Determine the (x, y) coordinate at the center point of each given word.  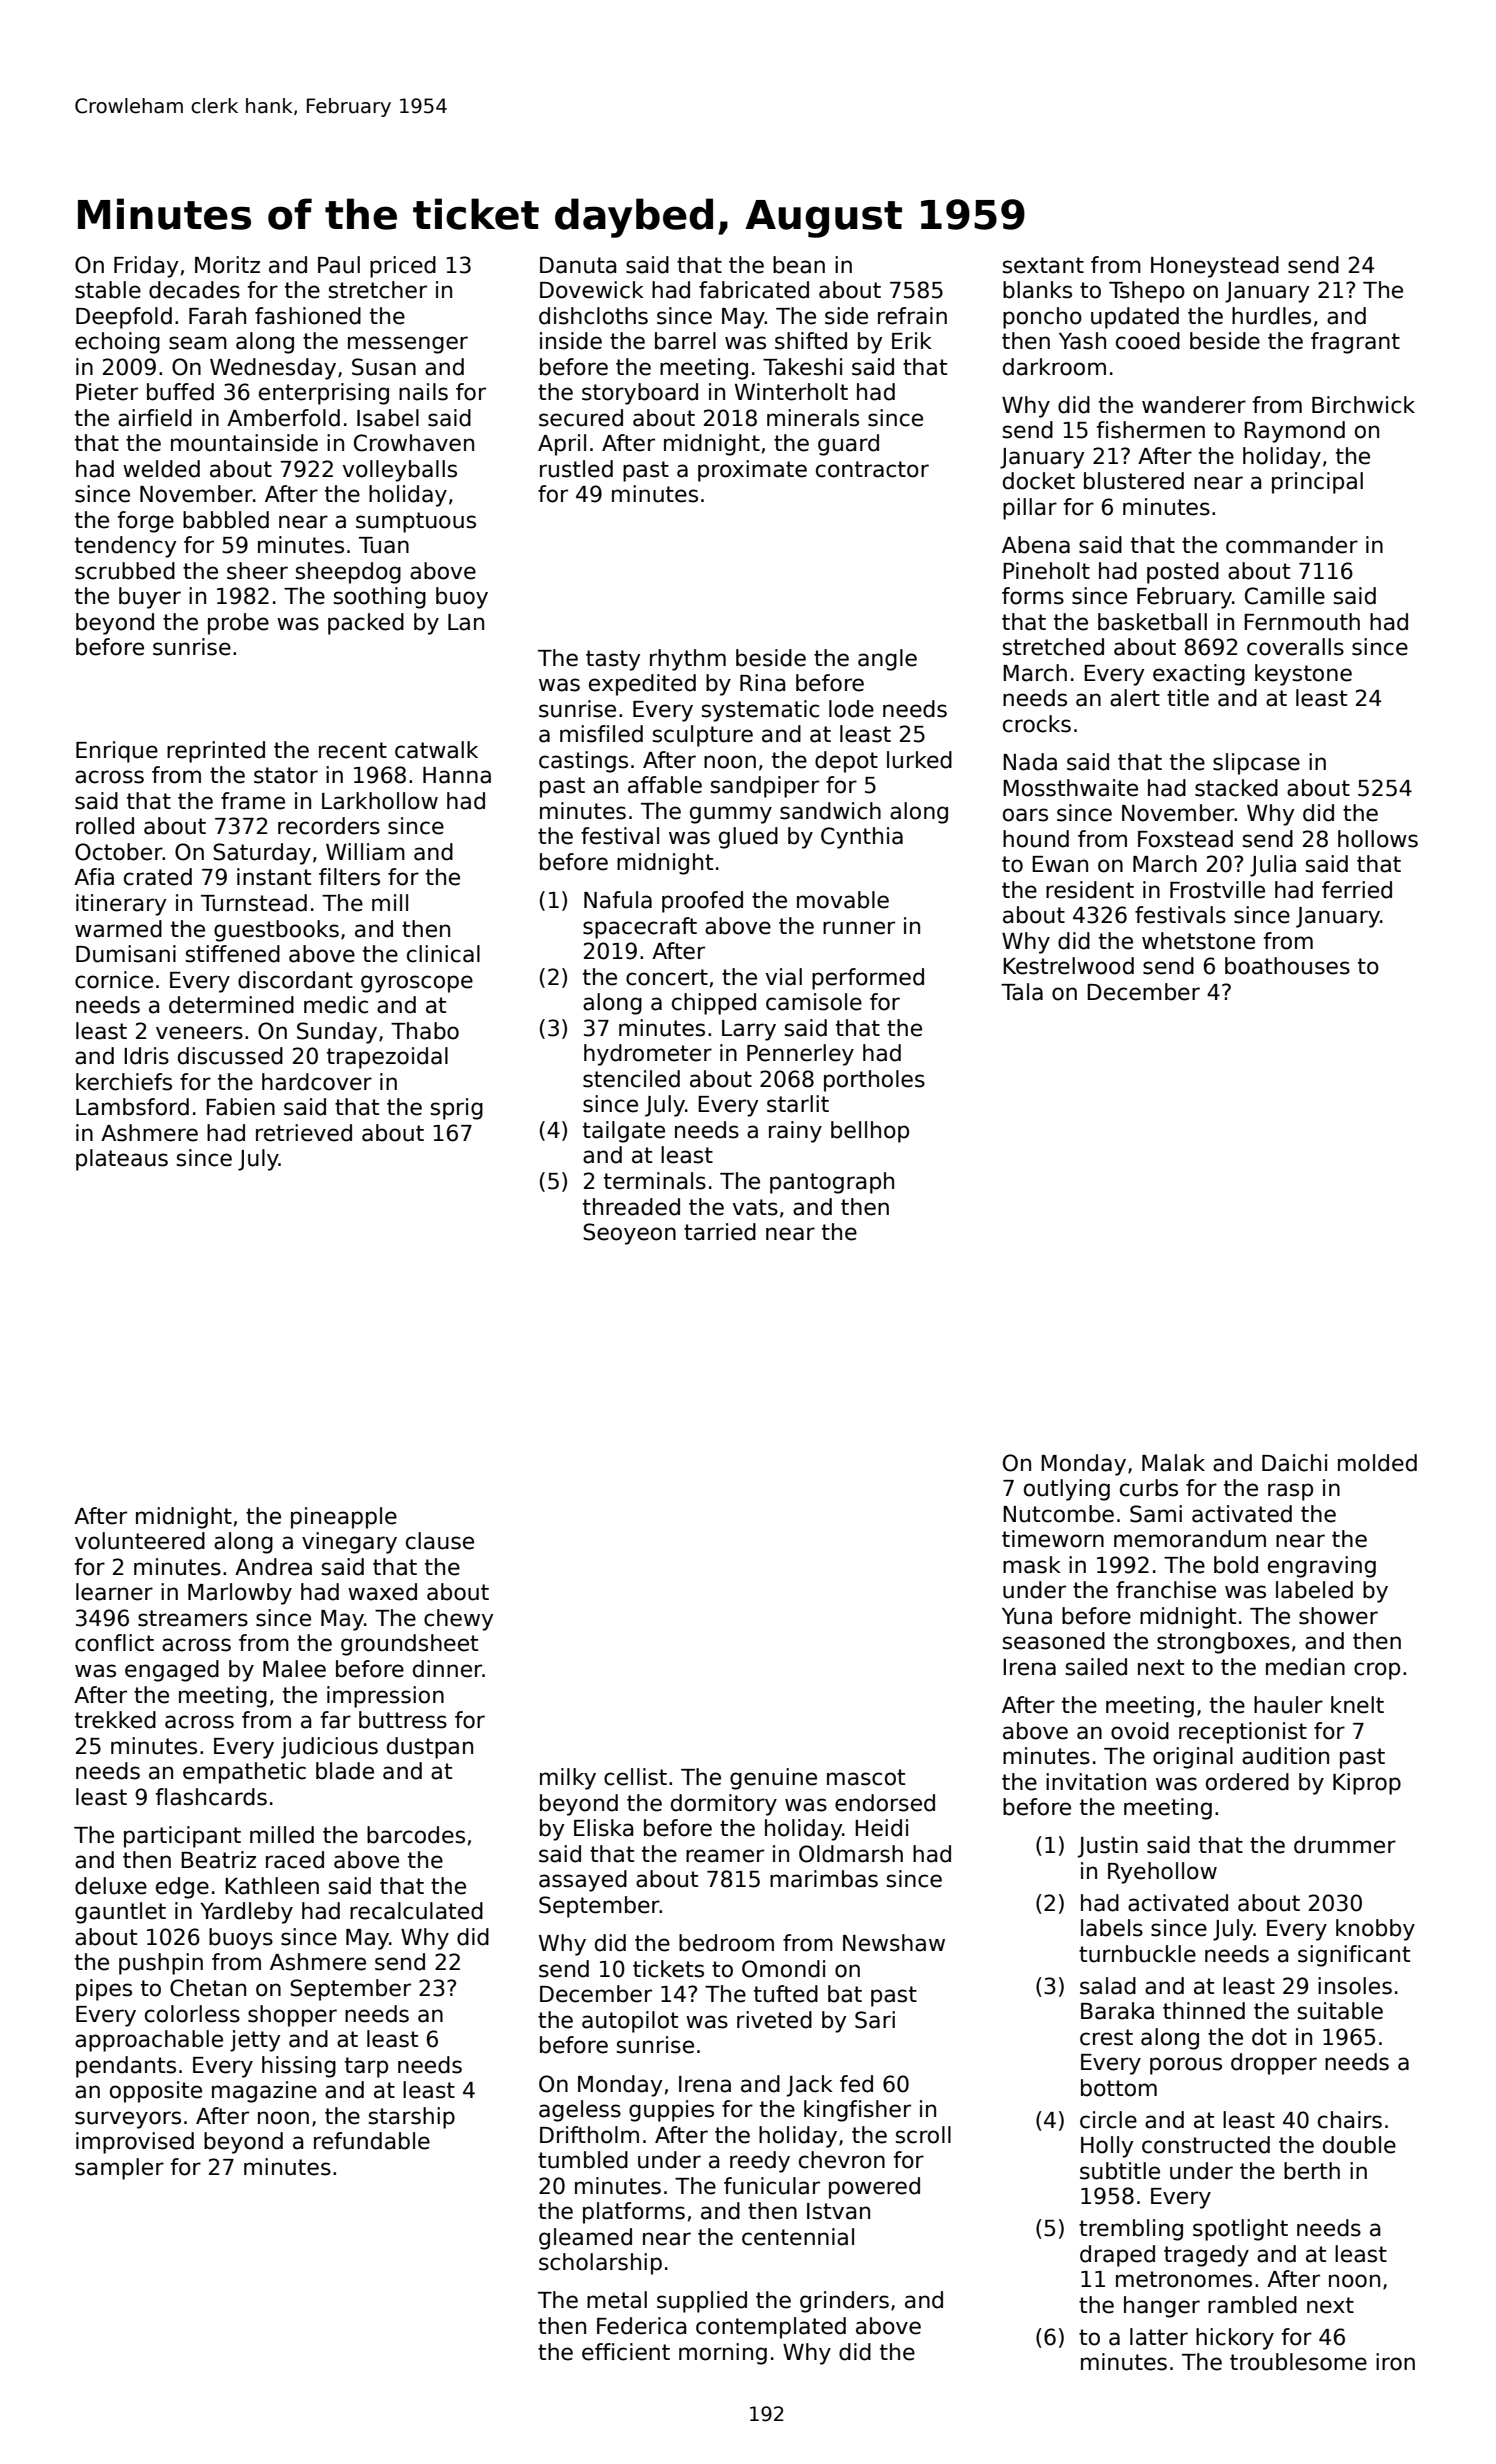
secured (581, 418)
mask (1032, 1565)
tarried (720, 1232)
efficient (626, 2352)
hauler (1288, 1705)
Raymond (1294, 432)
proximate (752, 471)
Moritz (227, 265)
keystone (1303, 675)
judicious (329, 1748)
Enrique (117, 752)
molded (1377, 1463)
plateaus (122, 1160)
